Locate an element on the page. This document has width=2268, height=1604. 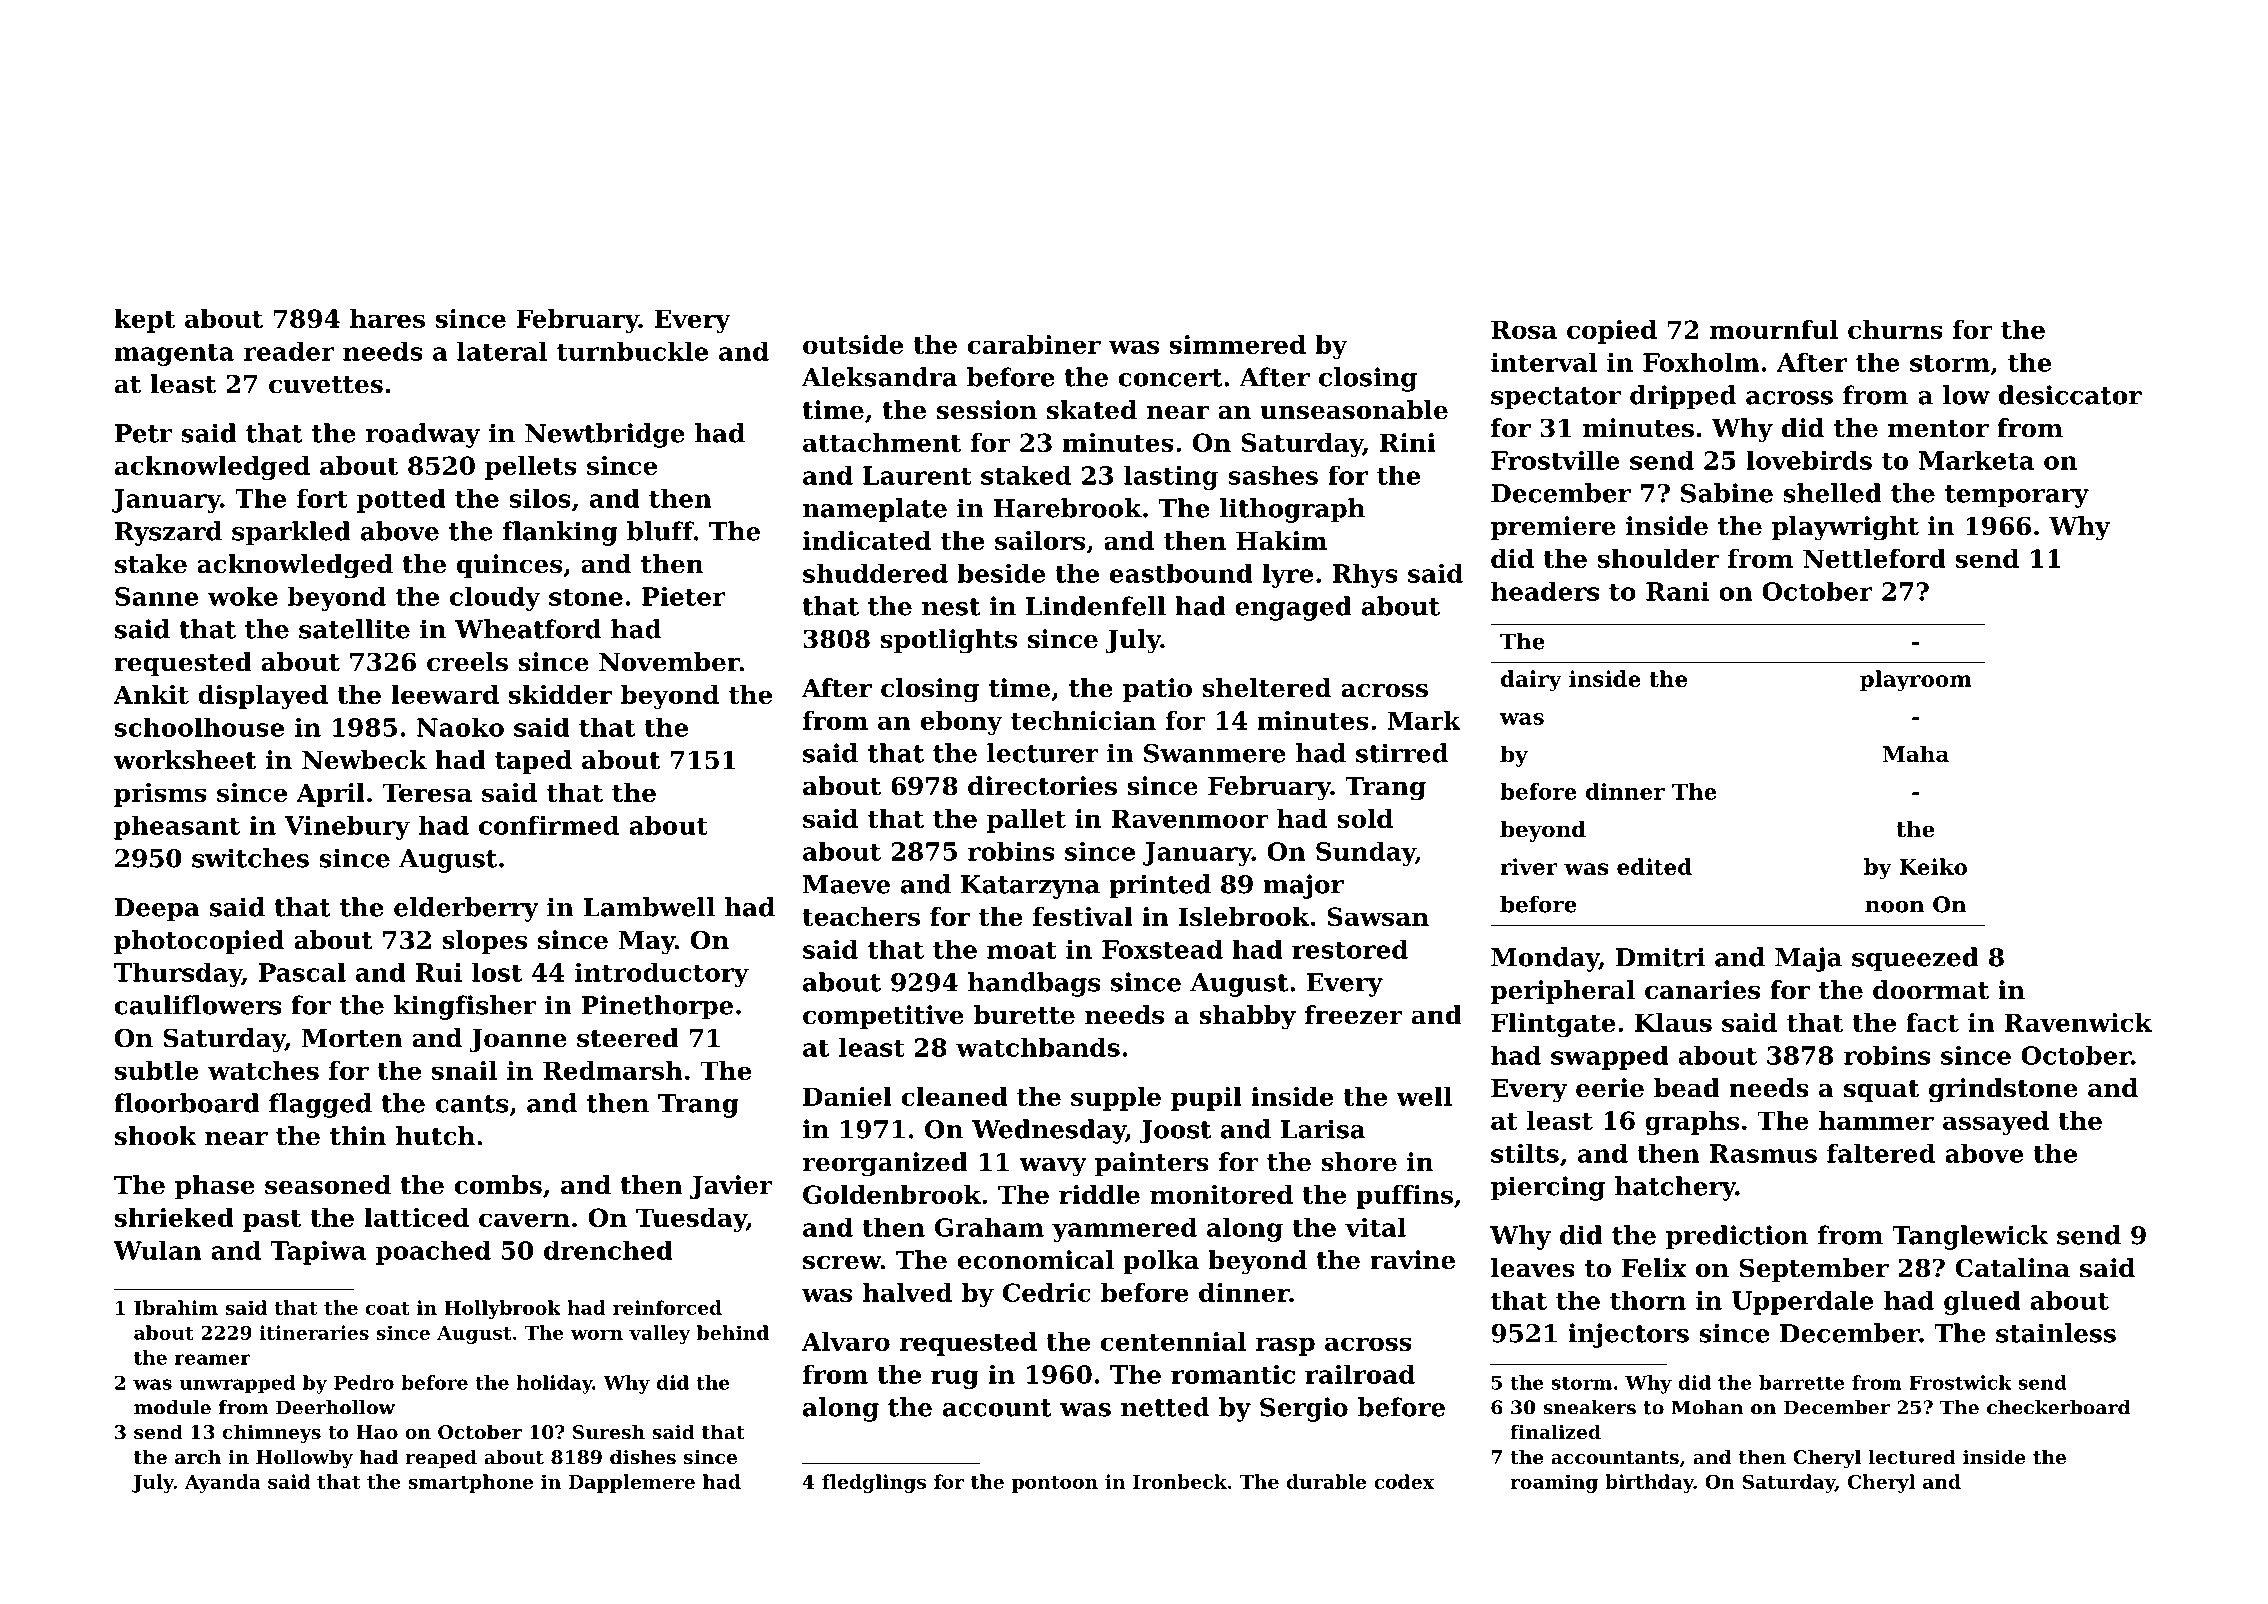
hammer is located at coordinates (1876, 1120).
